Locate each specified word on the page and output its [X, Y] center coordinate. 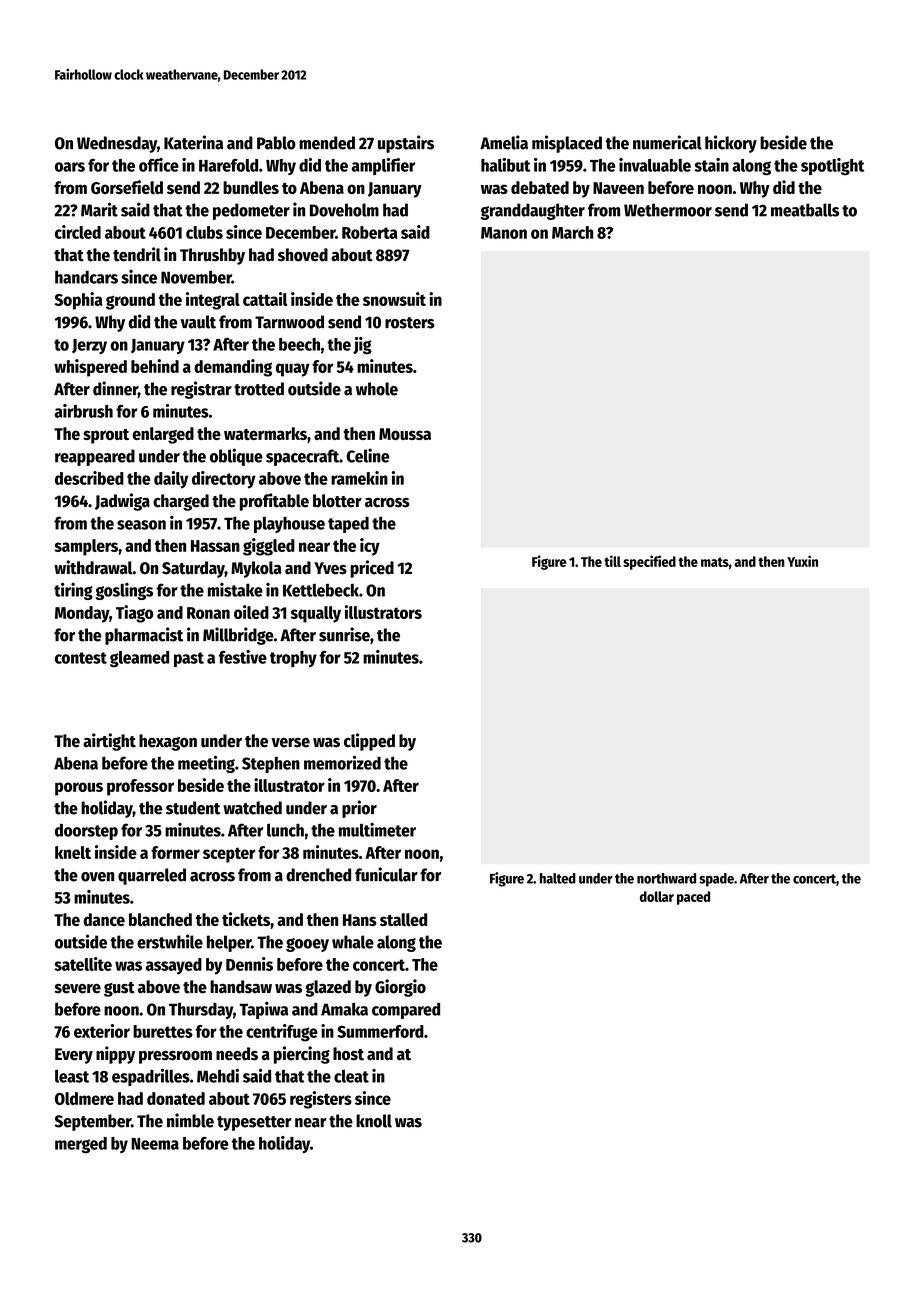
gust [119, 989]
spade [716, 880]
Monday [82, 614]
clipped [369, 742]
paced [693, 898]
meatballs [805, 210]
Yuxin [802, 561]
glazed [328, 988]
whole [377, 389]
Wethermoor [668, 210]
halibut [505, 165]
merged [81, 1145]
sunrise [344, 634]
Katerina [193, 142]
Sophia [79, 301]
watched [252, 808]
